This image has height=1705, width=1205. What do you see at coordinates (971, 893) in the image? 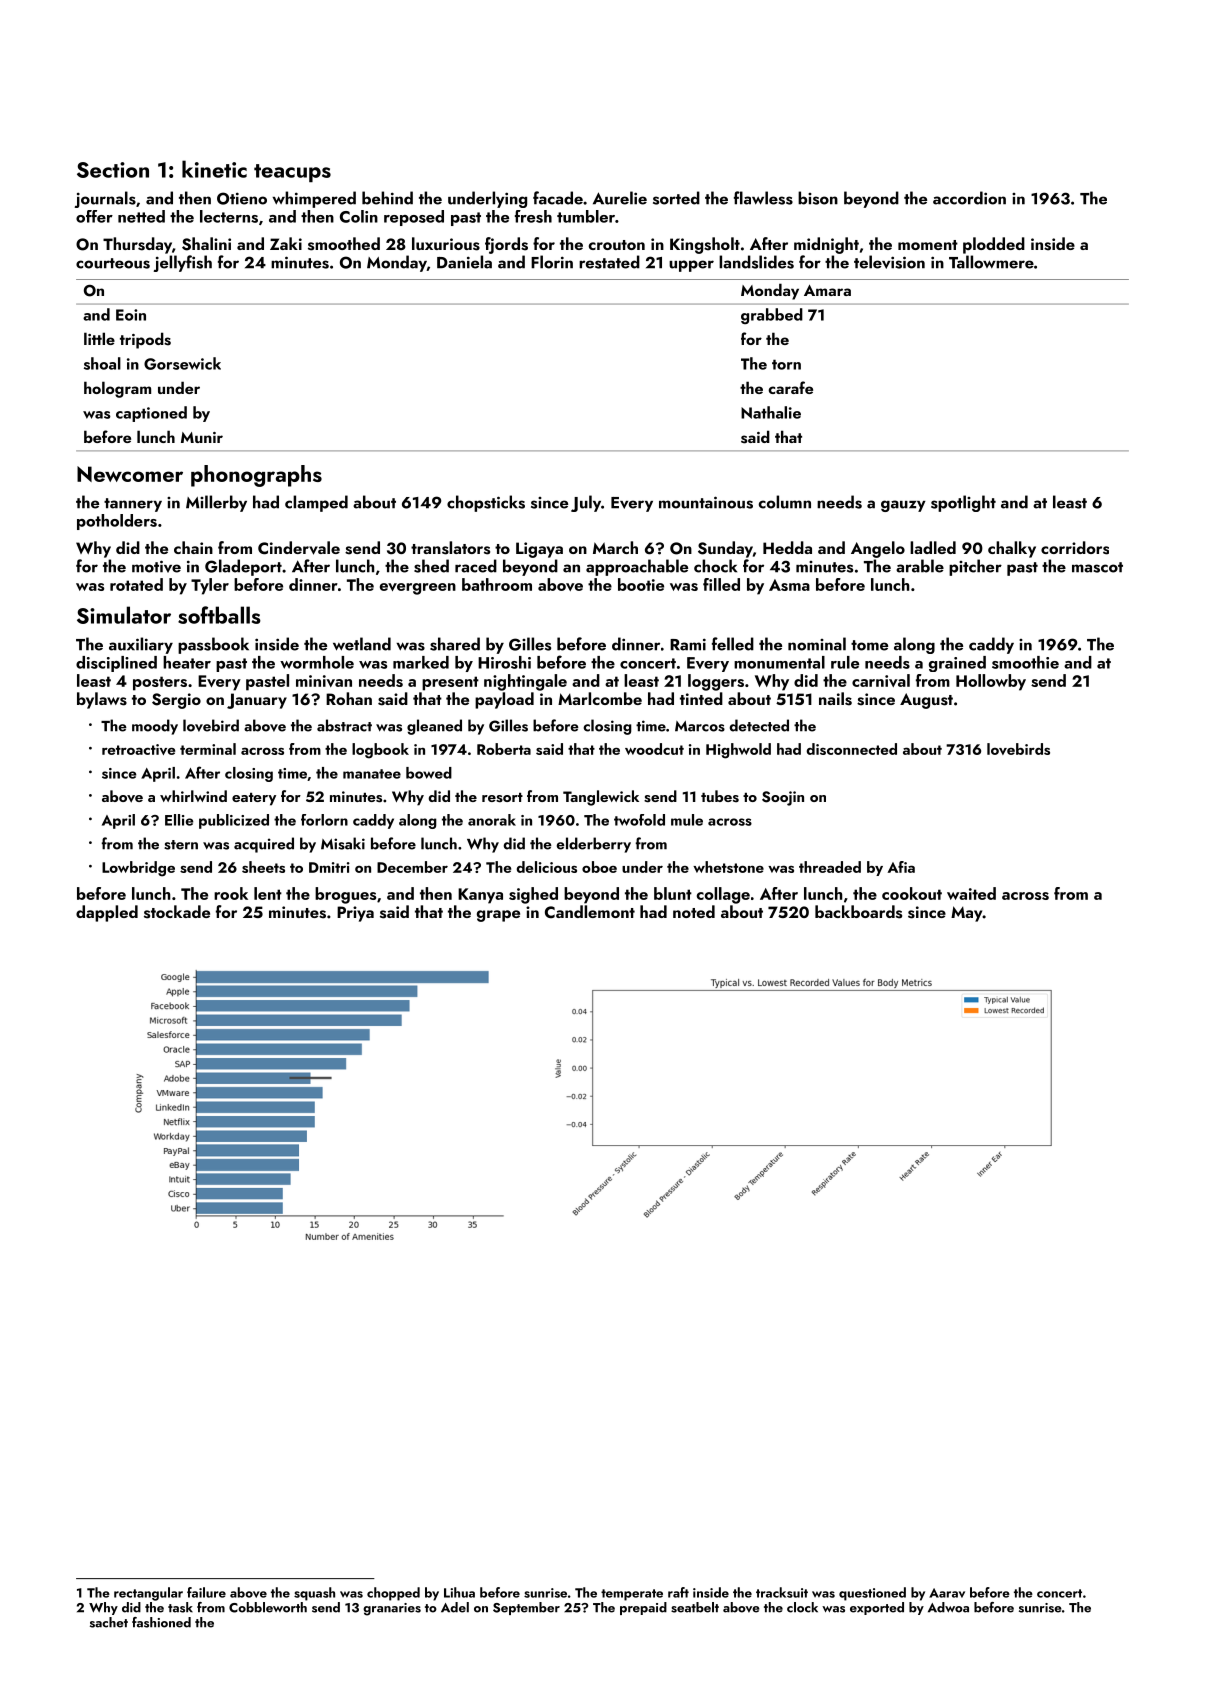
I see `waited` at bounding box center [971, 893].
